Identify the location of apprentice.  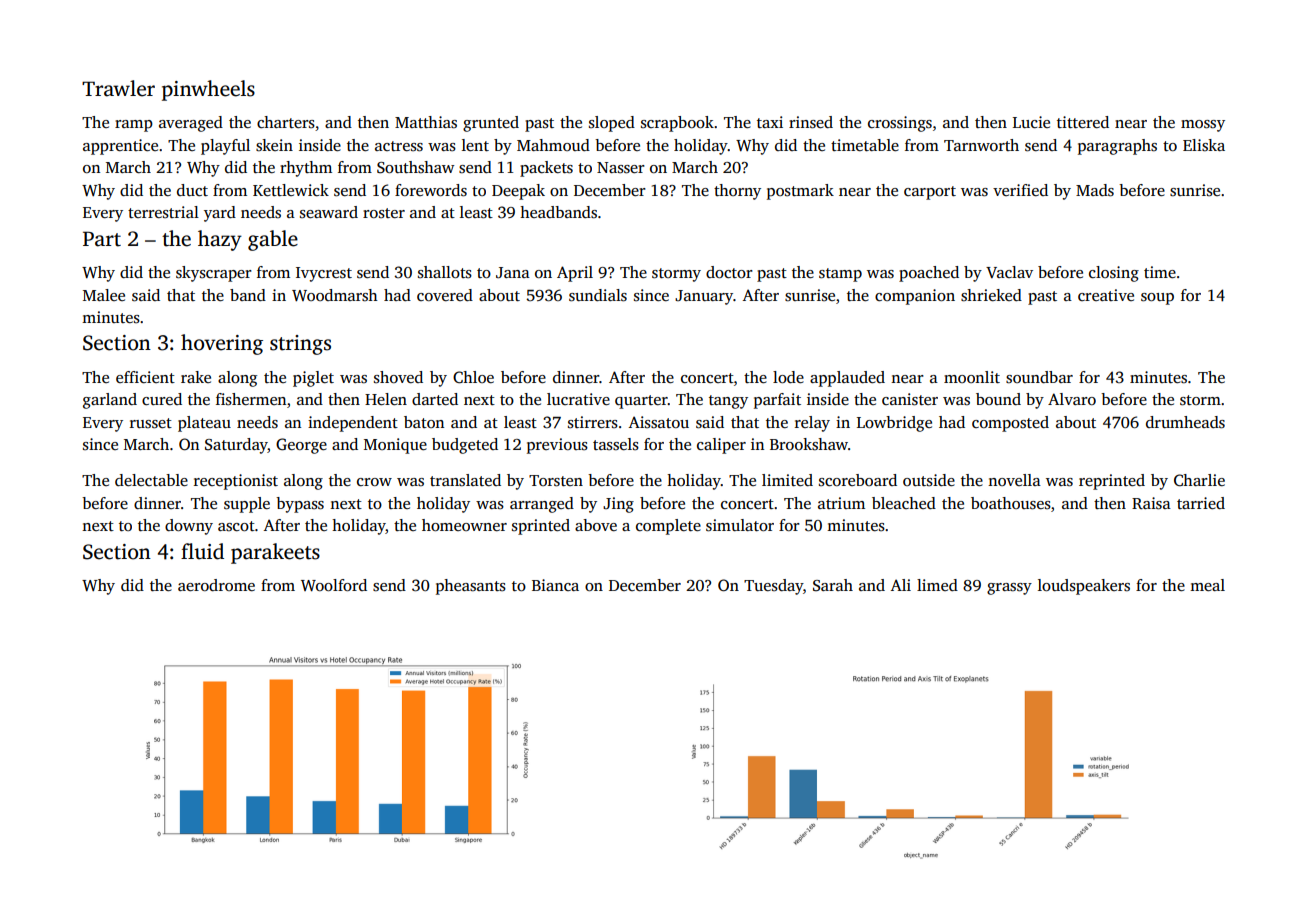
(120, 147).
